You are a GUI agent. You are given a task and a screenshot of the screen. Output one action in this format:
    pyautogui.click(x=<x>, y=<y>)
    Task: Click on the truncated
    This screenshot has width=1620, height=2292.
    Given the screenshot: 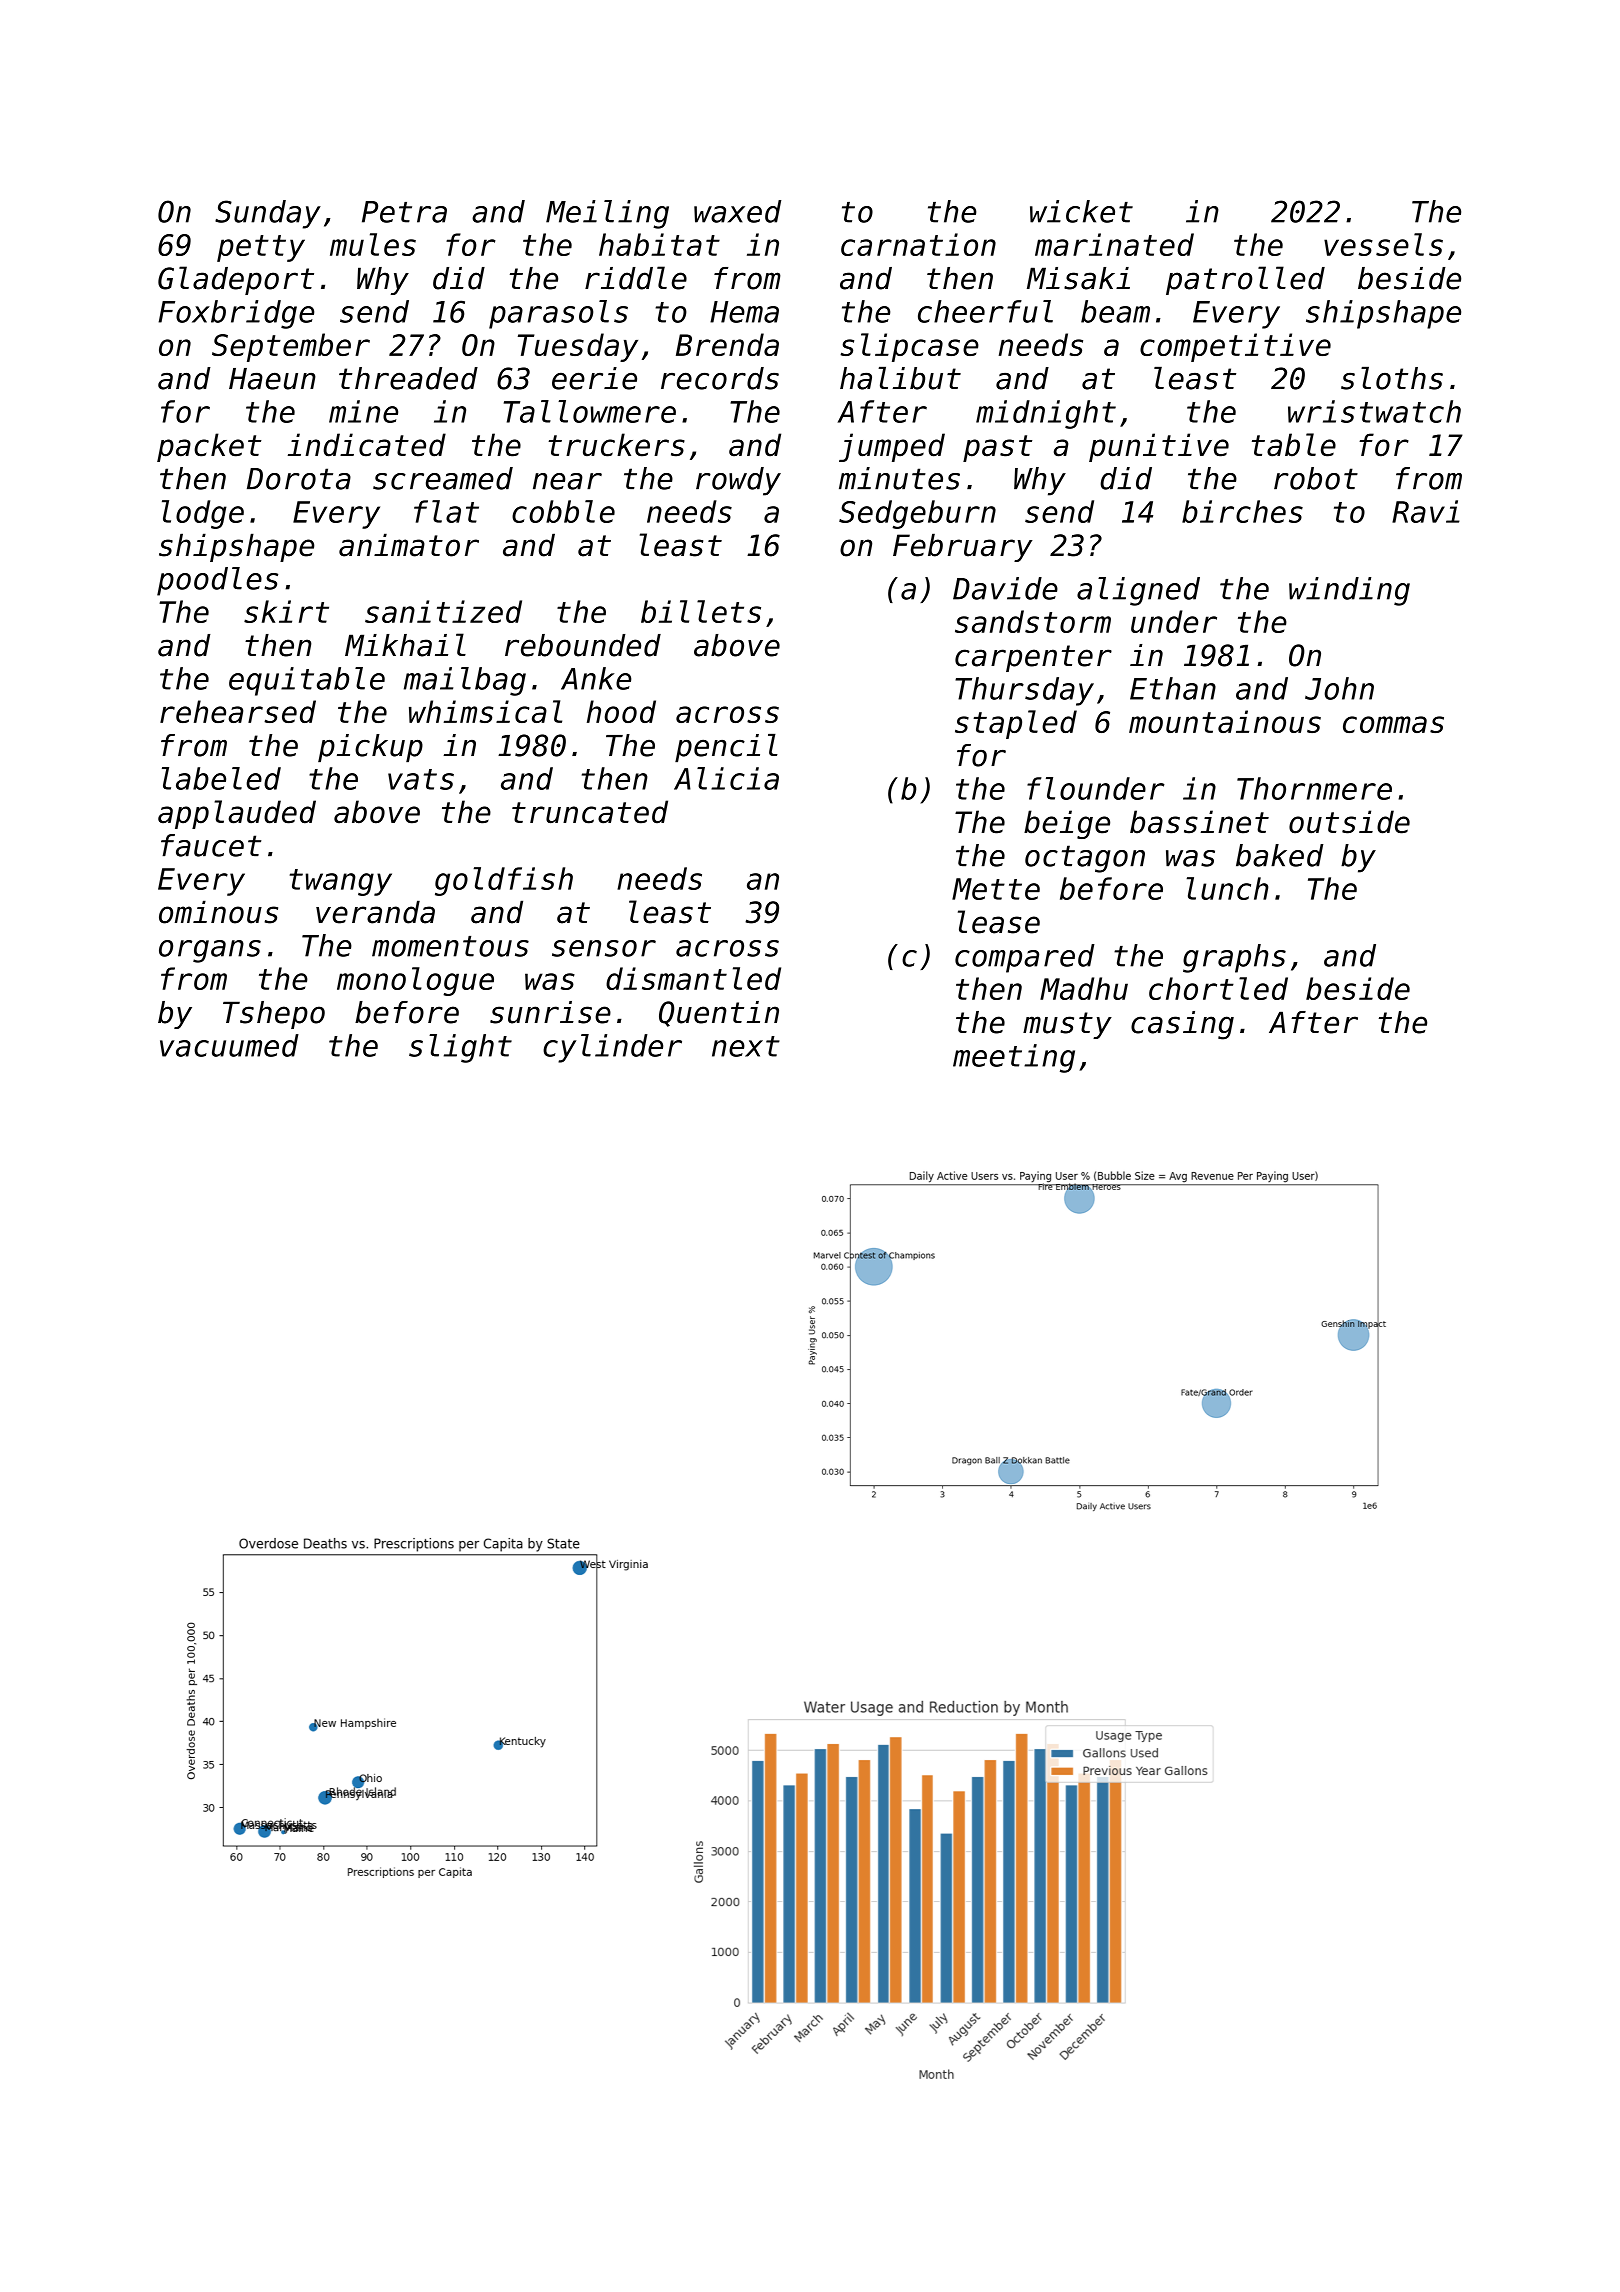 What is the action you would take?
    pyautogui.click(x=590, y=812)
